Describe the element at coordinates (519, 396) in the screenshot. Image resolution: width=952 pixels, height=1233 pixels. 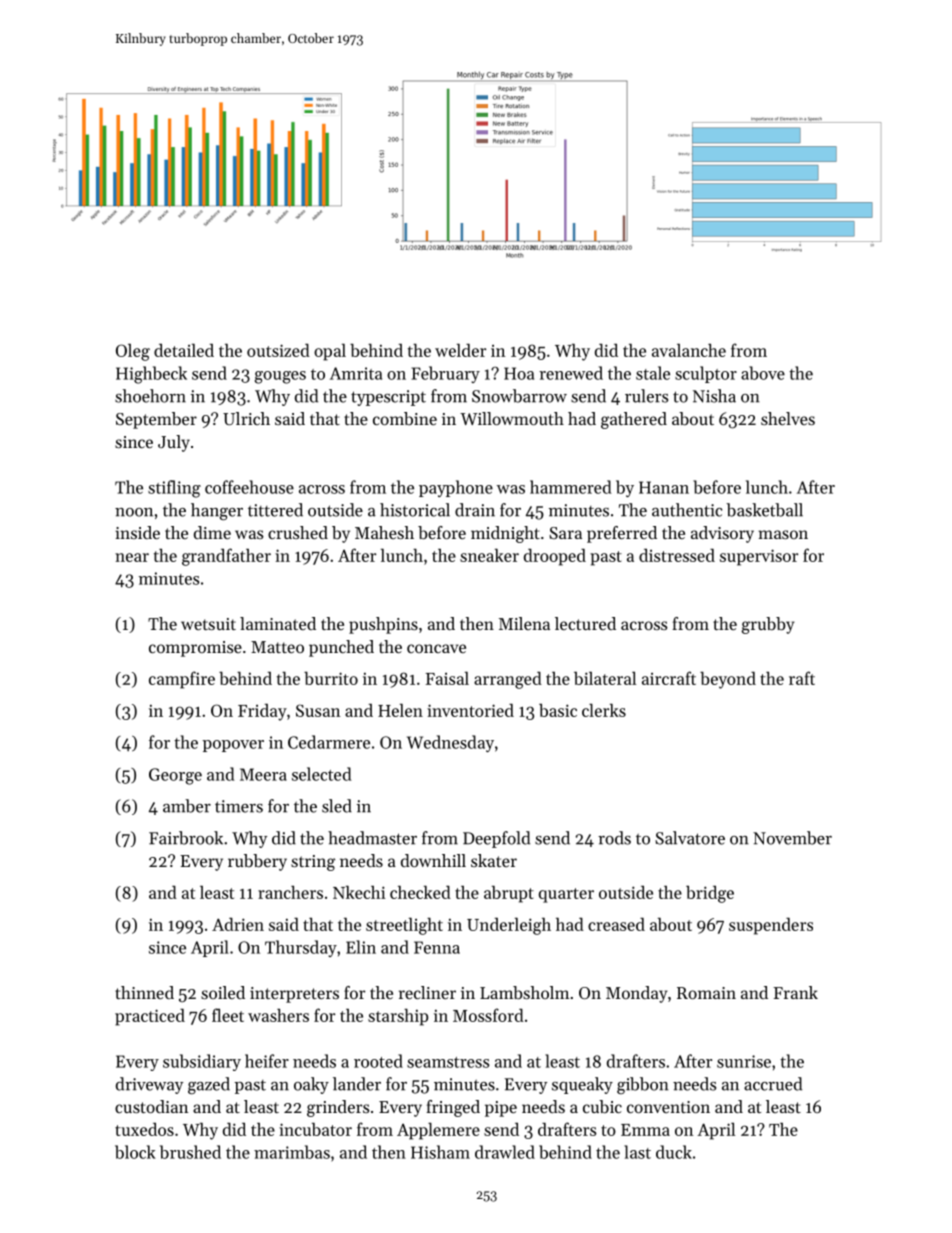
I see `Snowbarrow` at that location.
